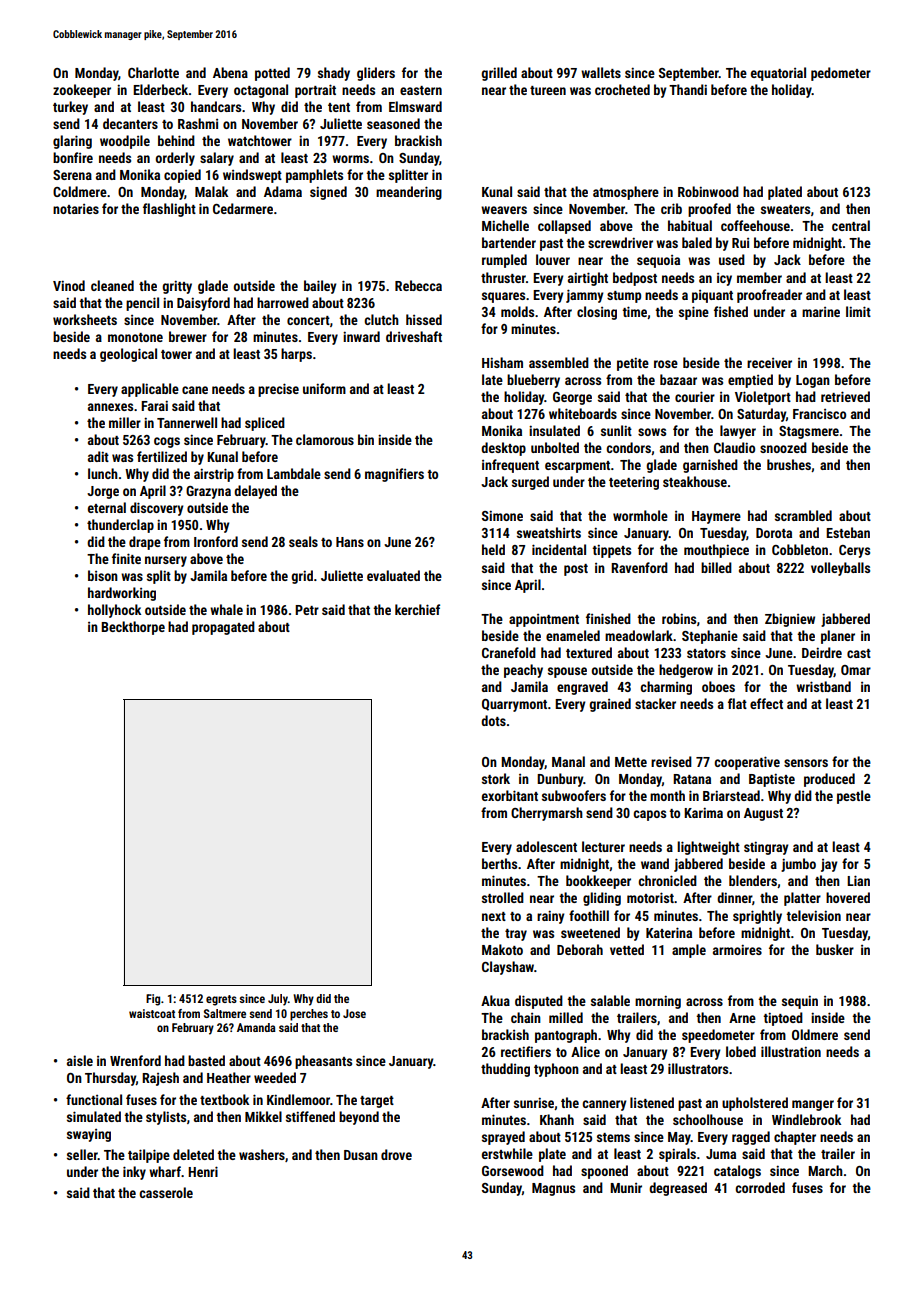 This screenshot has height=1308, width=924. Describe the element at coordinates (803, 515) in the screenshot. I see `scrambled` at that location.
